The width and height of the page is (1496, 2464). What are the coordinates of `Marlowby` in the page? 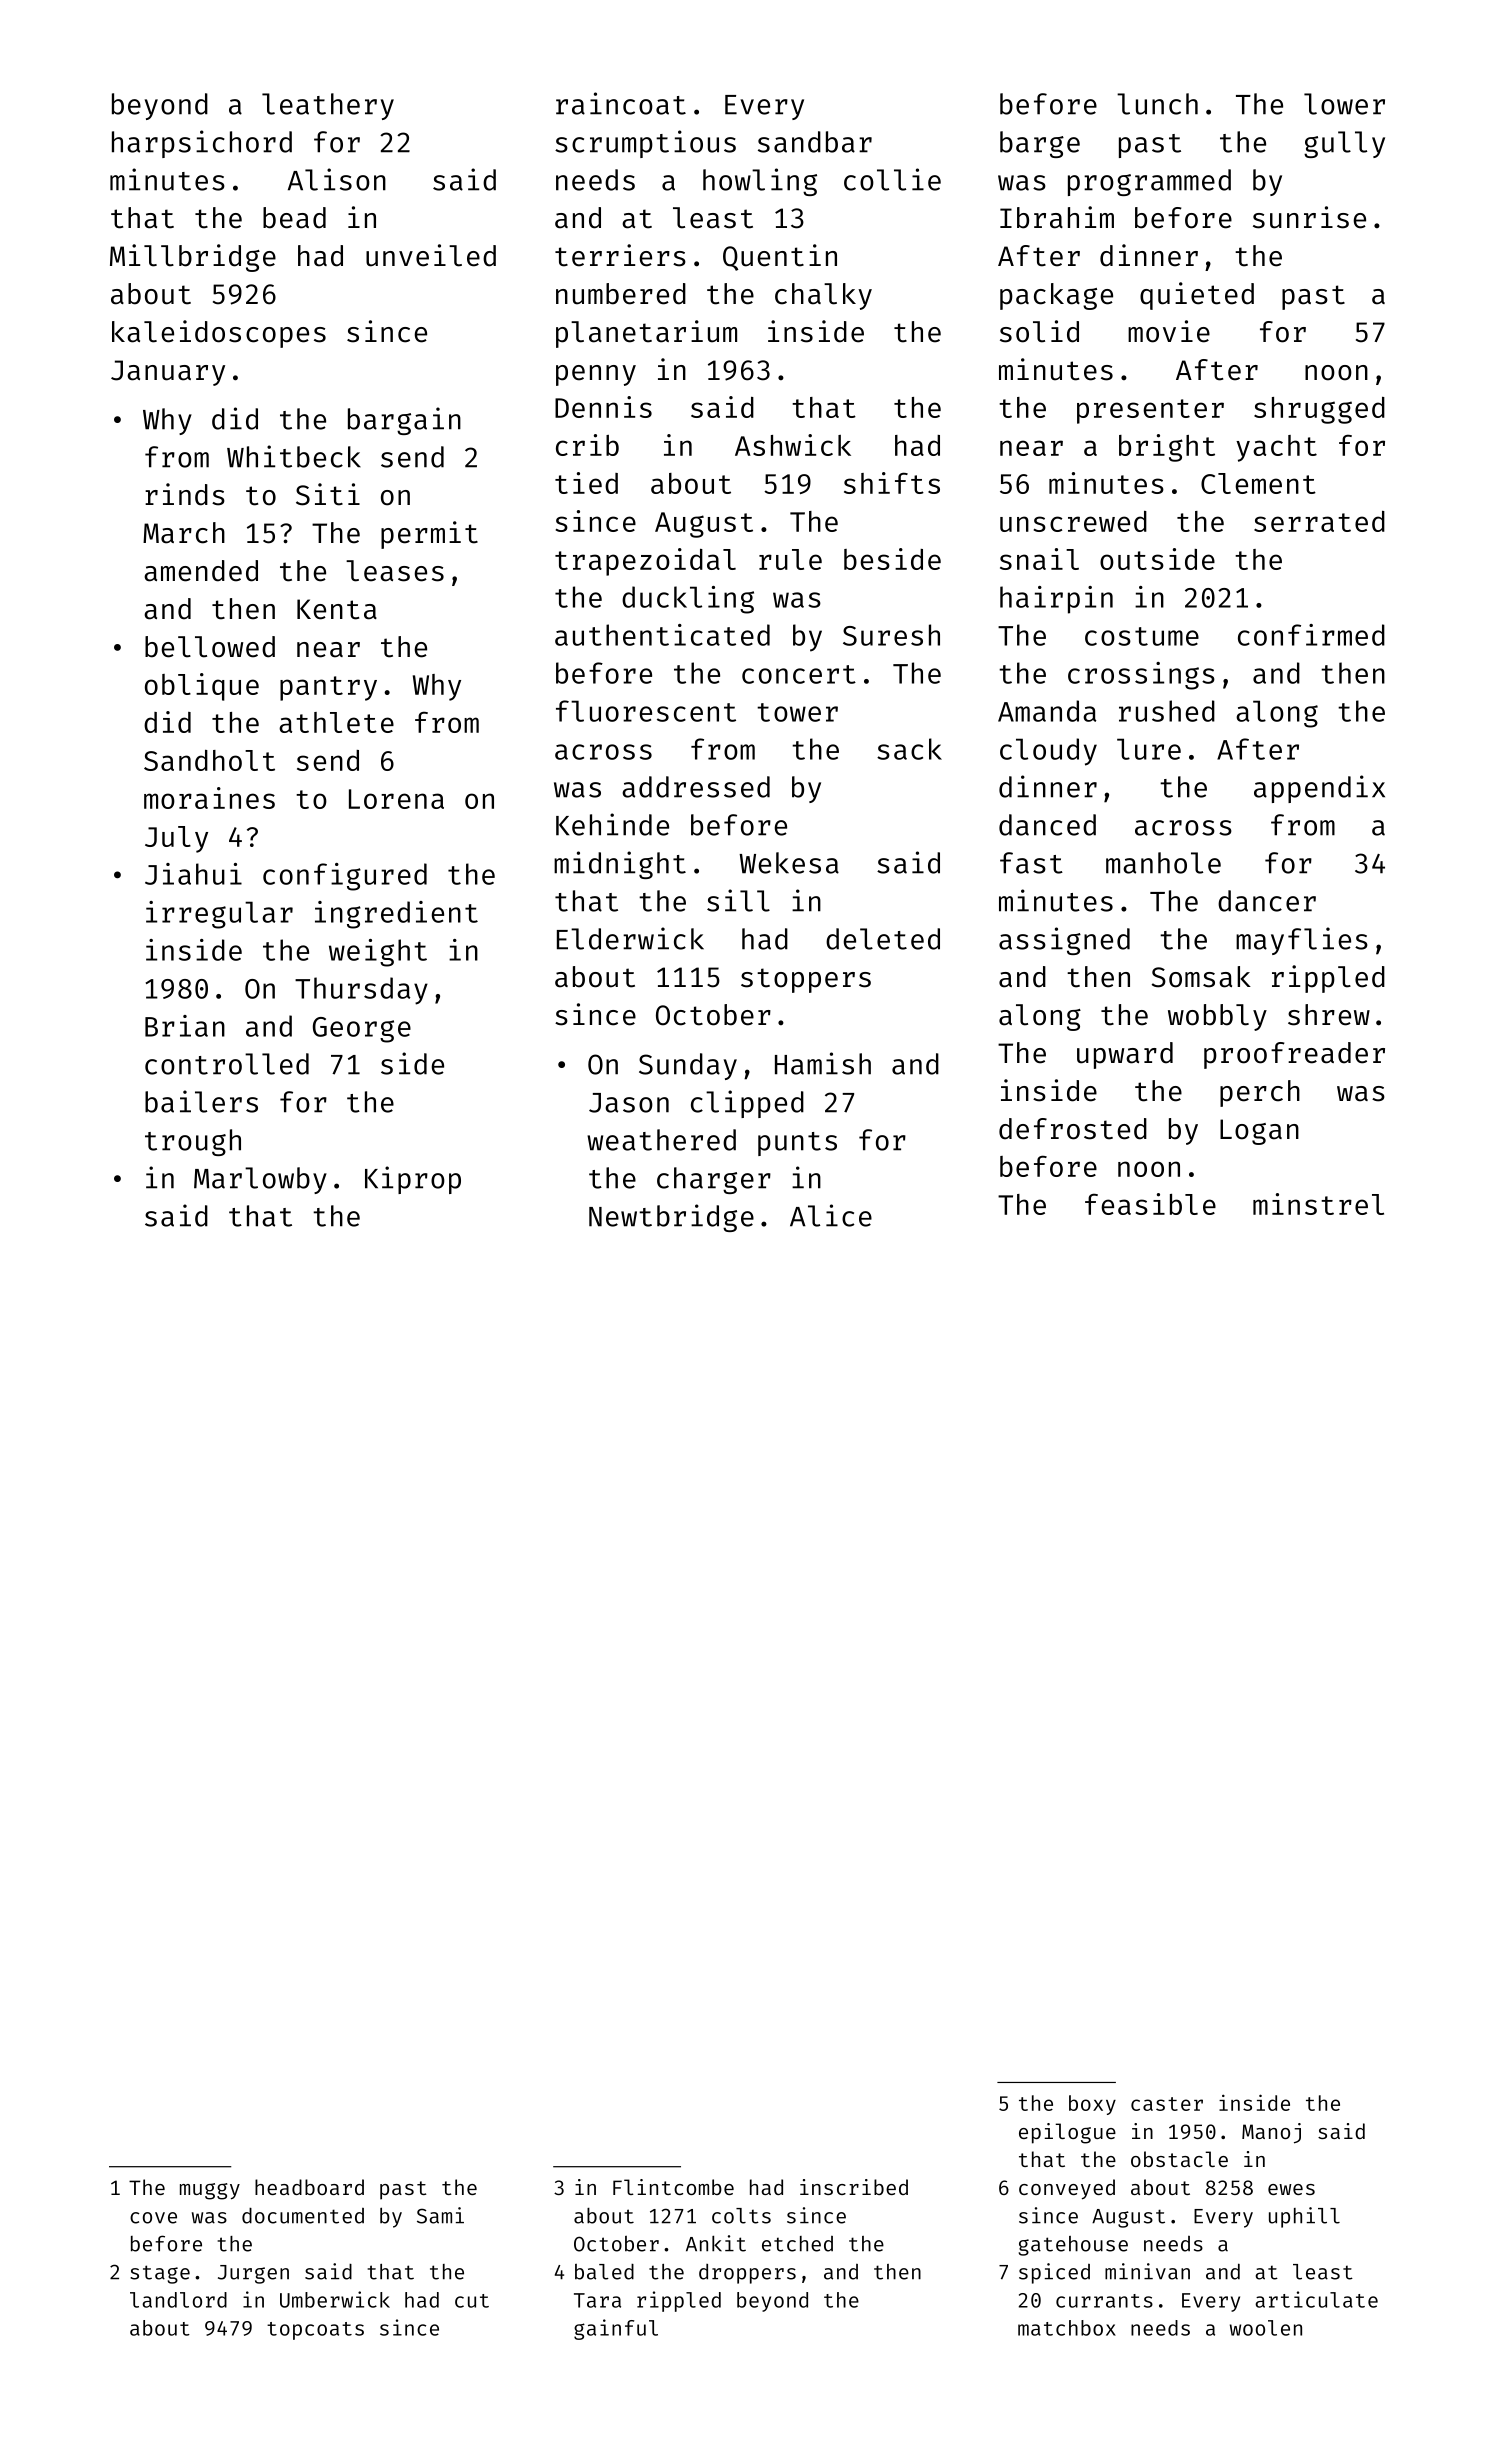 It's located at (260, 1180).
